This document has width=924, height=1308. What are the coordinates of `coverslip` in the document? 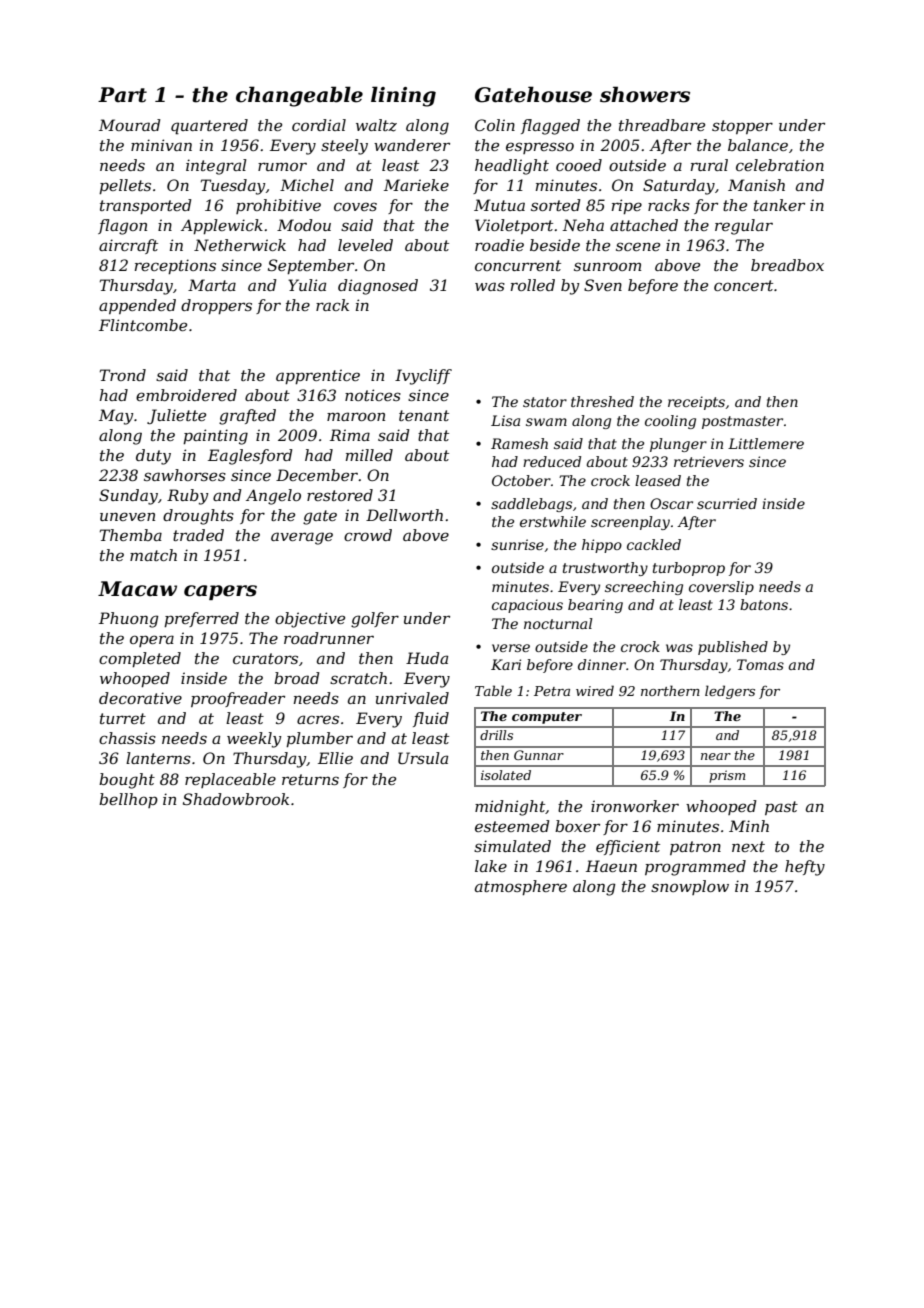 It's located at (721, 588).
